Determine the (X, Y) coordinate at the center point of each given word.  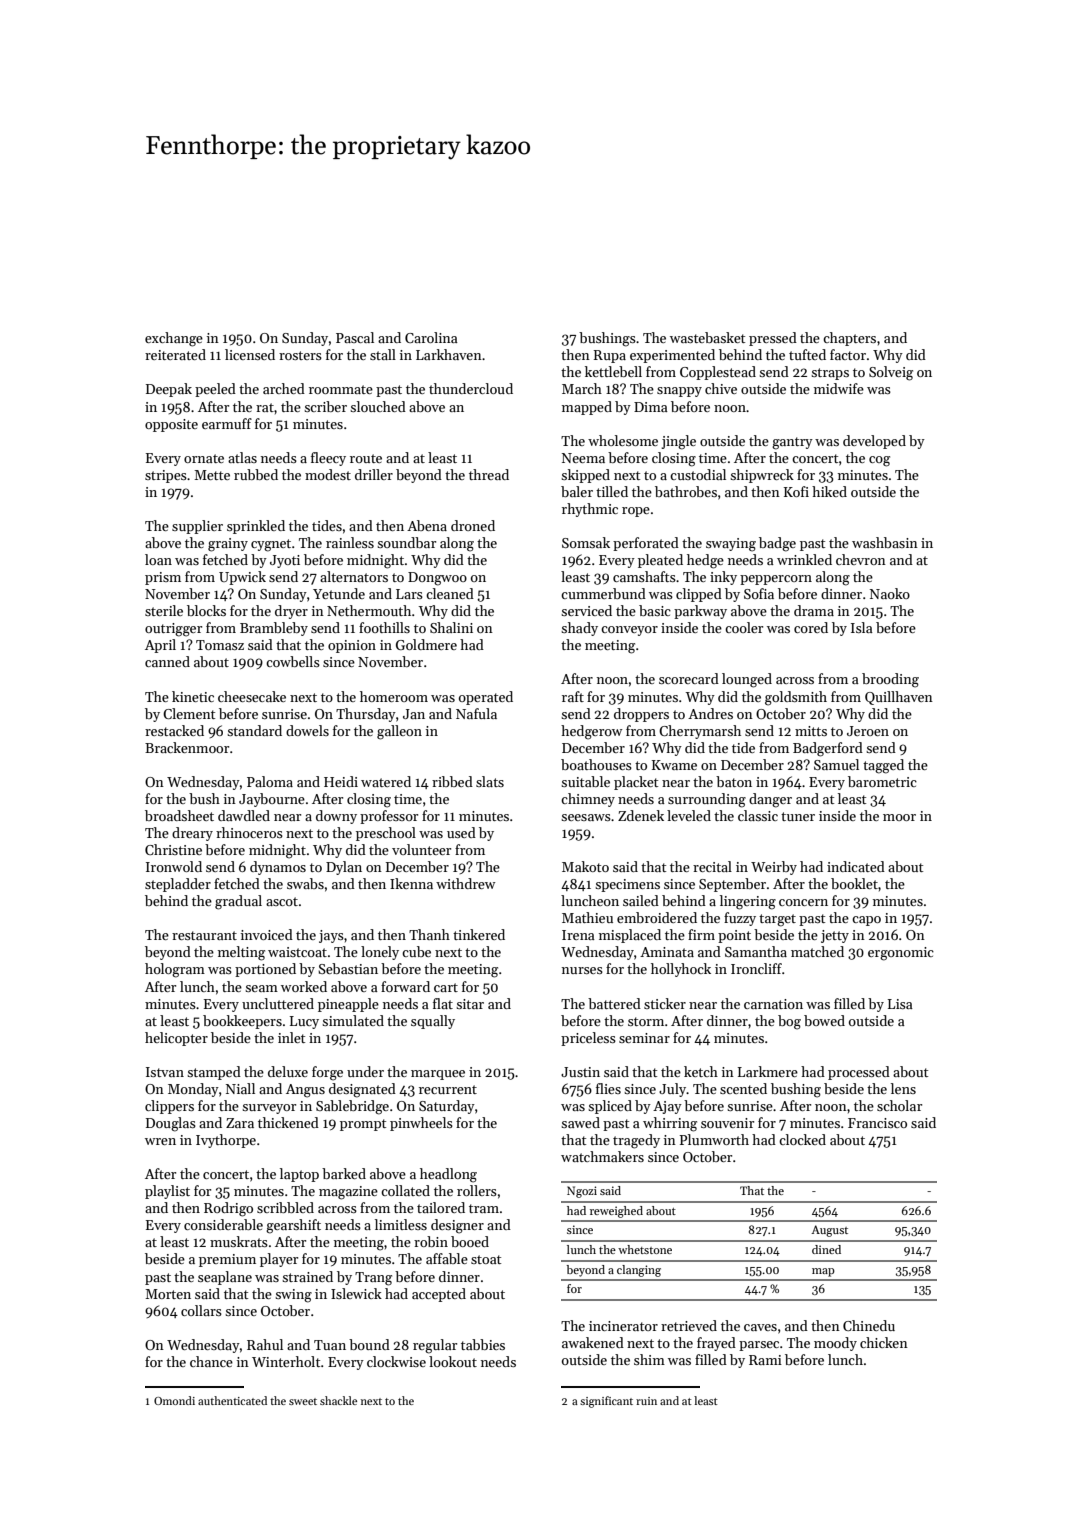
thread (489, 474)
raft (573, 696)
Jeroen (868, 731)
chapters (849, 339)
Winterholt (286, 1361)
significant (606, 1402)
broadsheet (179, 815)
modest (328, 474)
